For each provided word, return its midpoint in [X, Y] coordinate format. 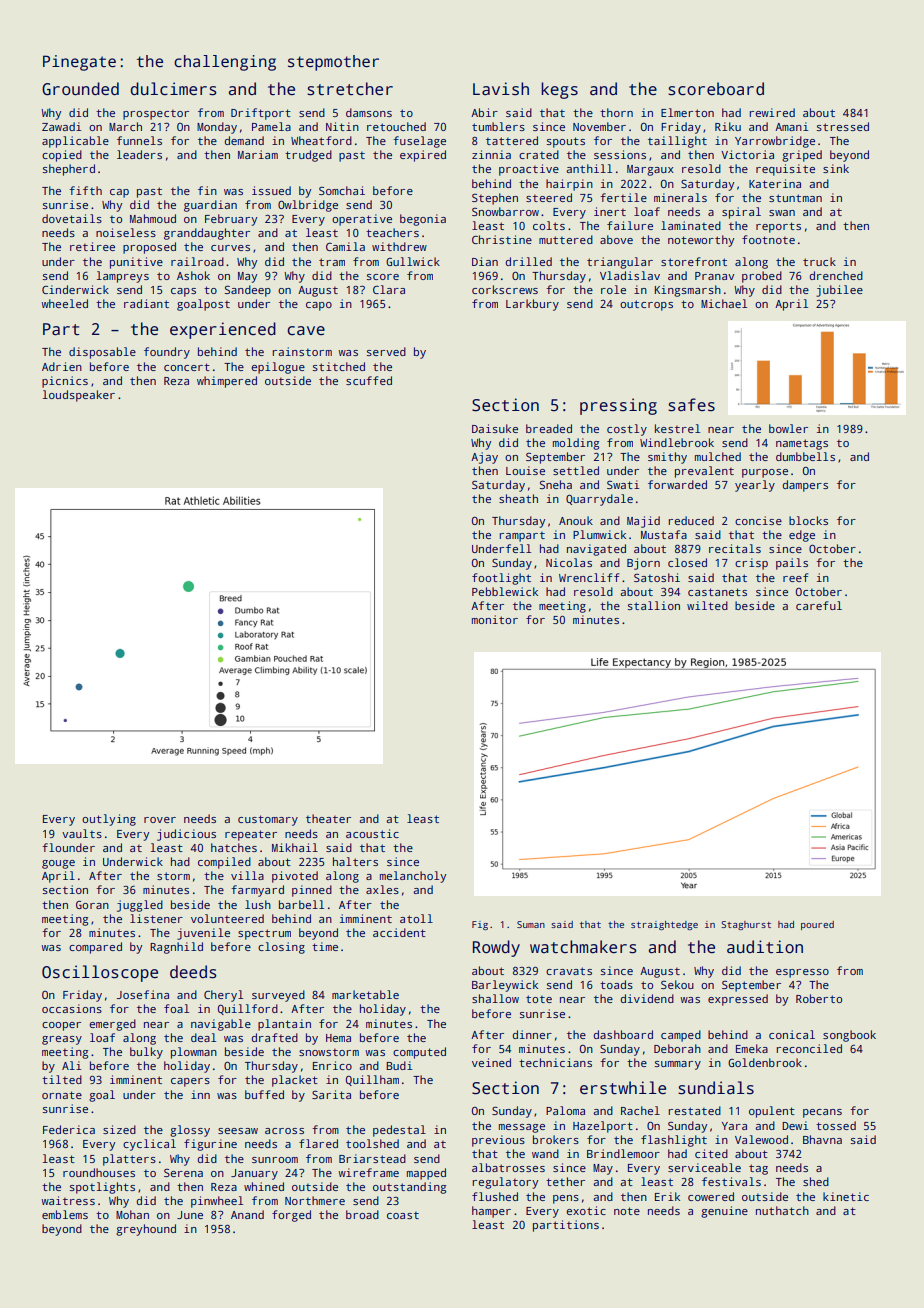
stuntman [795, 198]
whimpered [227, 382]
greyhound [146, 1230]
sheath [518, 498]
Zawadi [62, 126]
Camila [345, 246]
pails [792, 564]
